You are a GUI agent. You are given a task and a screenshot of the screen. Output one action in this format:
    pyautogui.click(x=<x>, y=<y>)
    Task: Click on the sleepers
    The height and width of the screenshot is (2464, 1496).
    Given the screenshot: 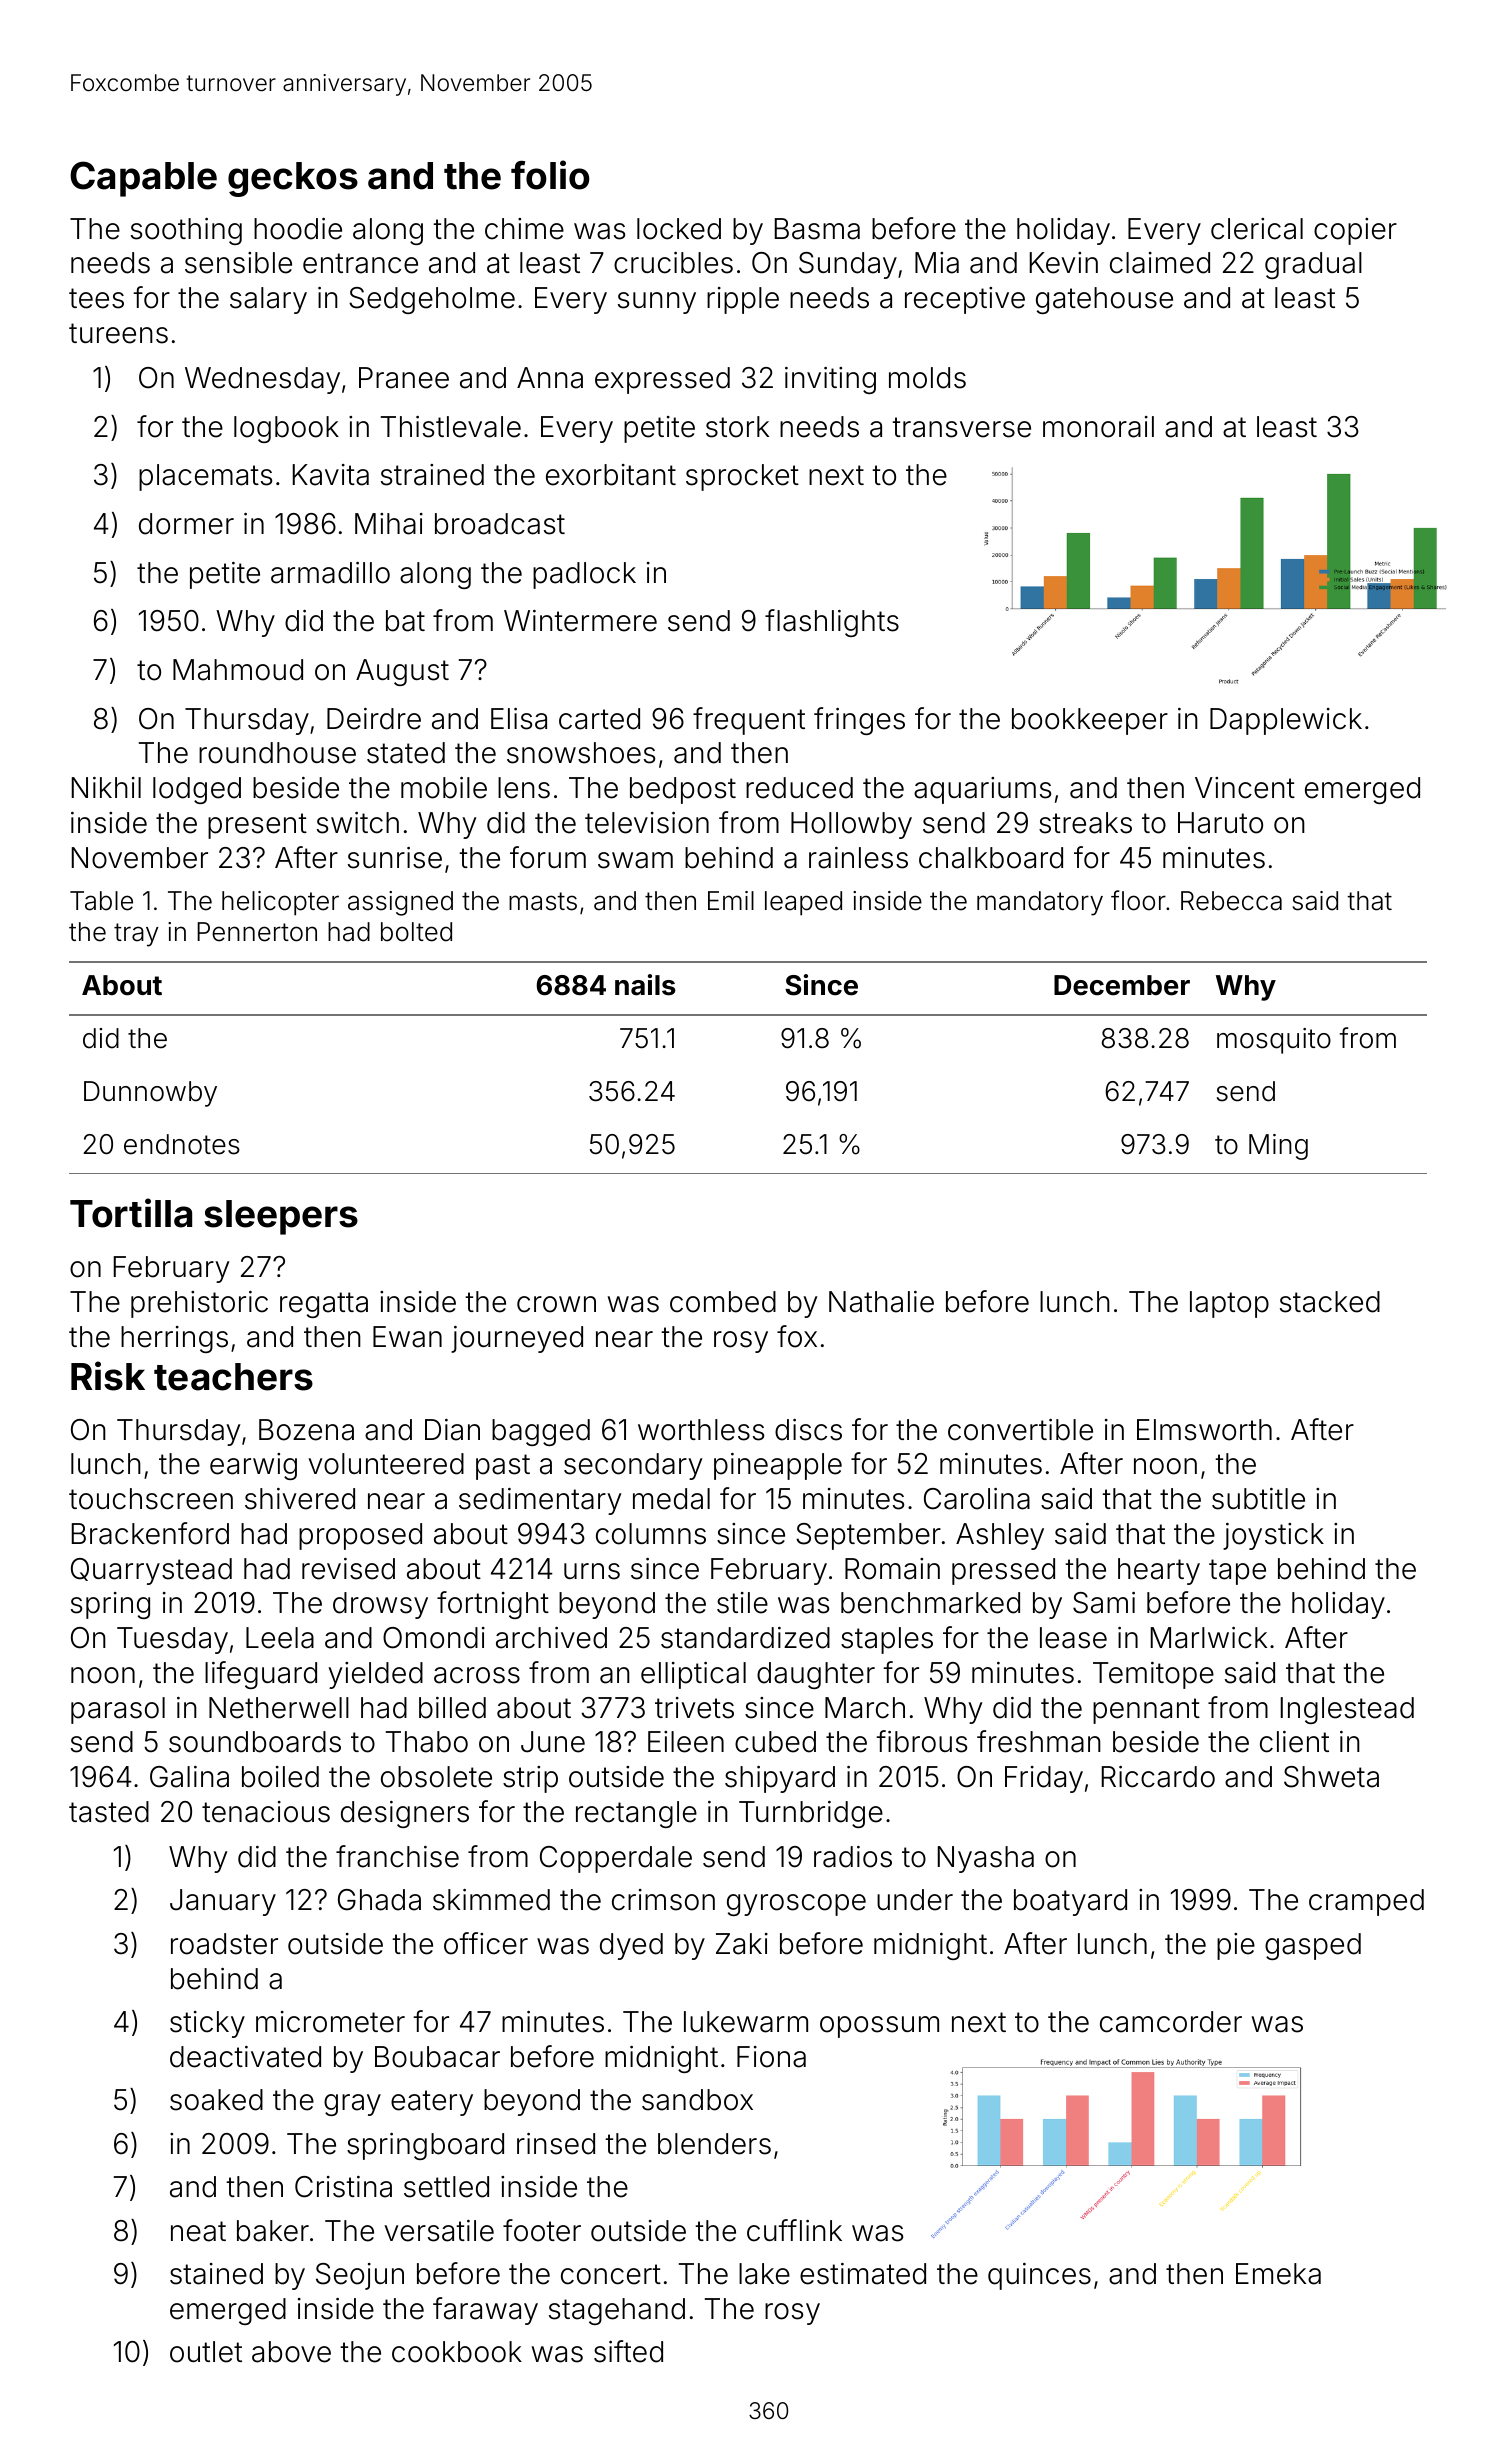 What is the action you would take?
    pyautogui.click(x=281, y=1217)
